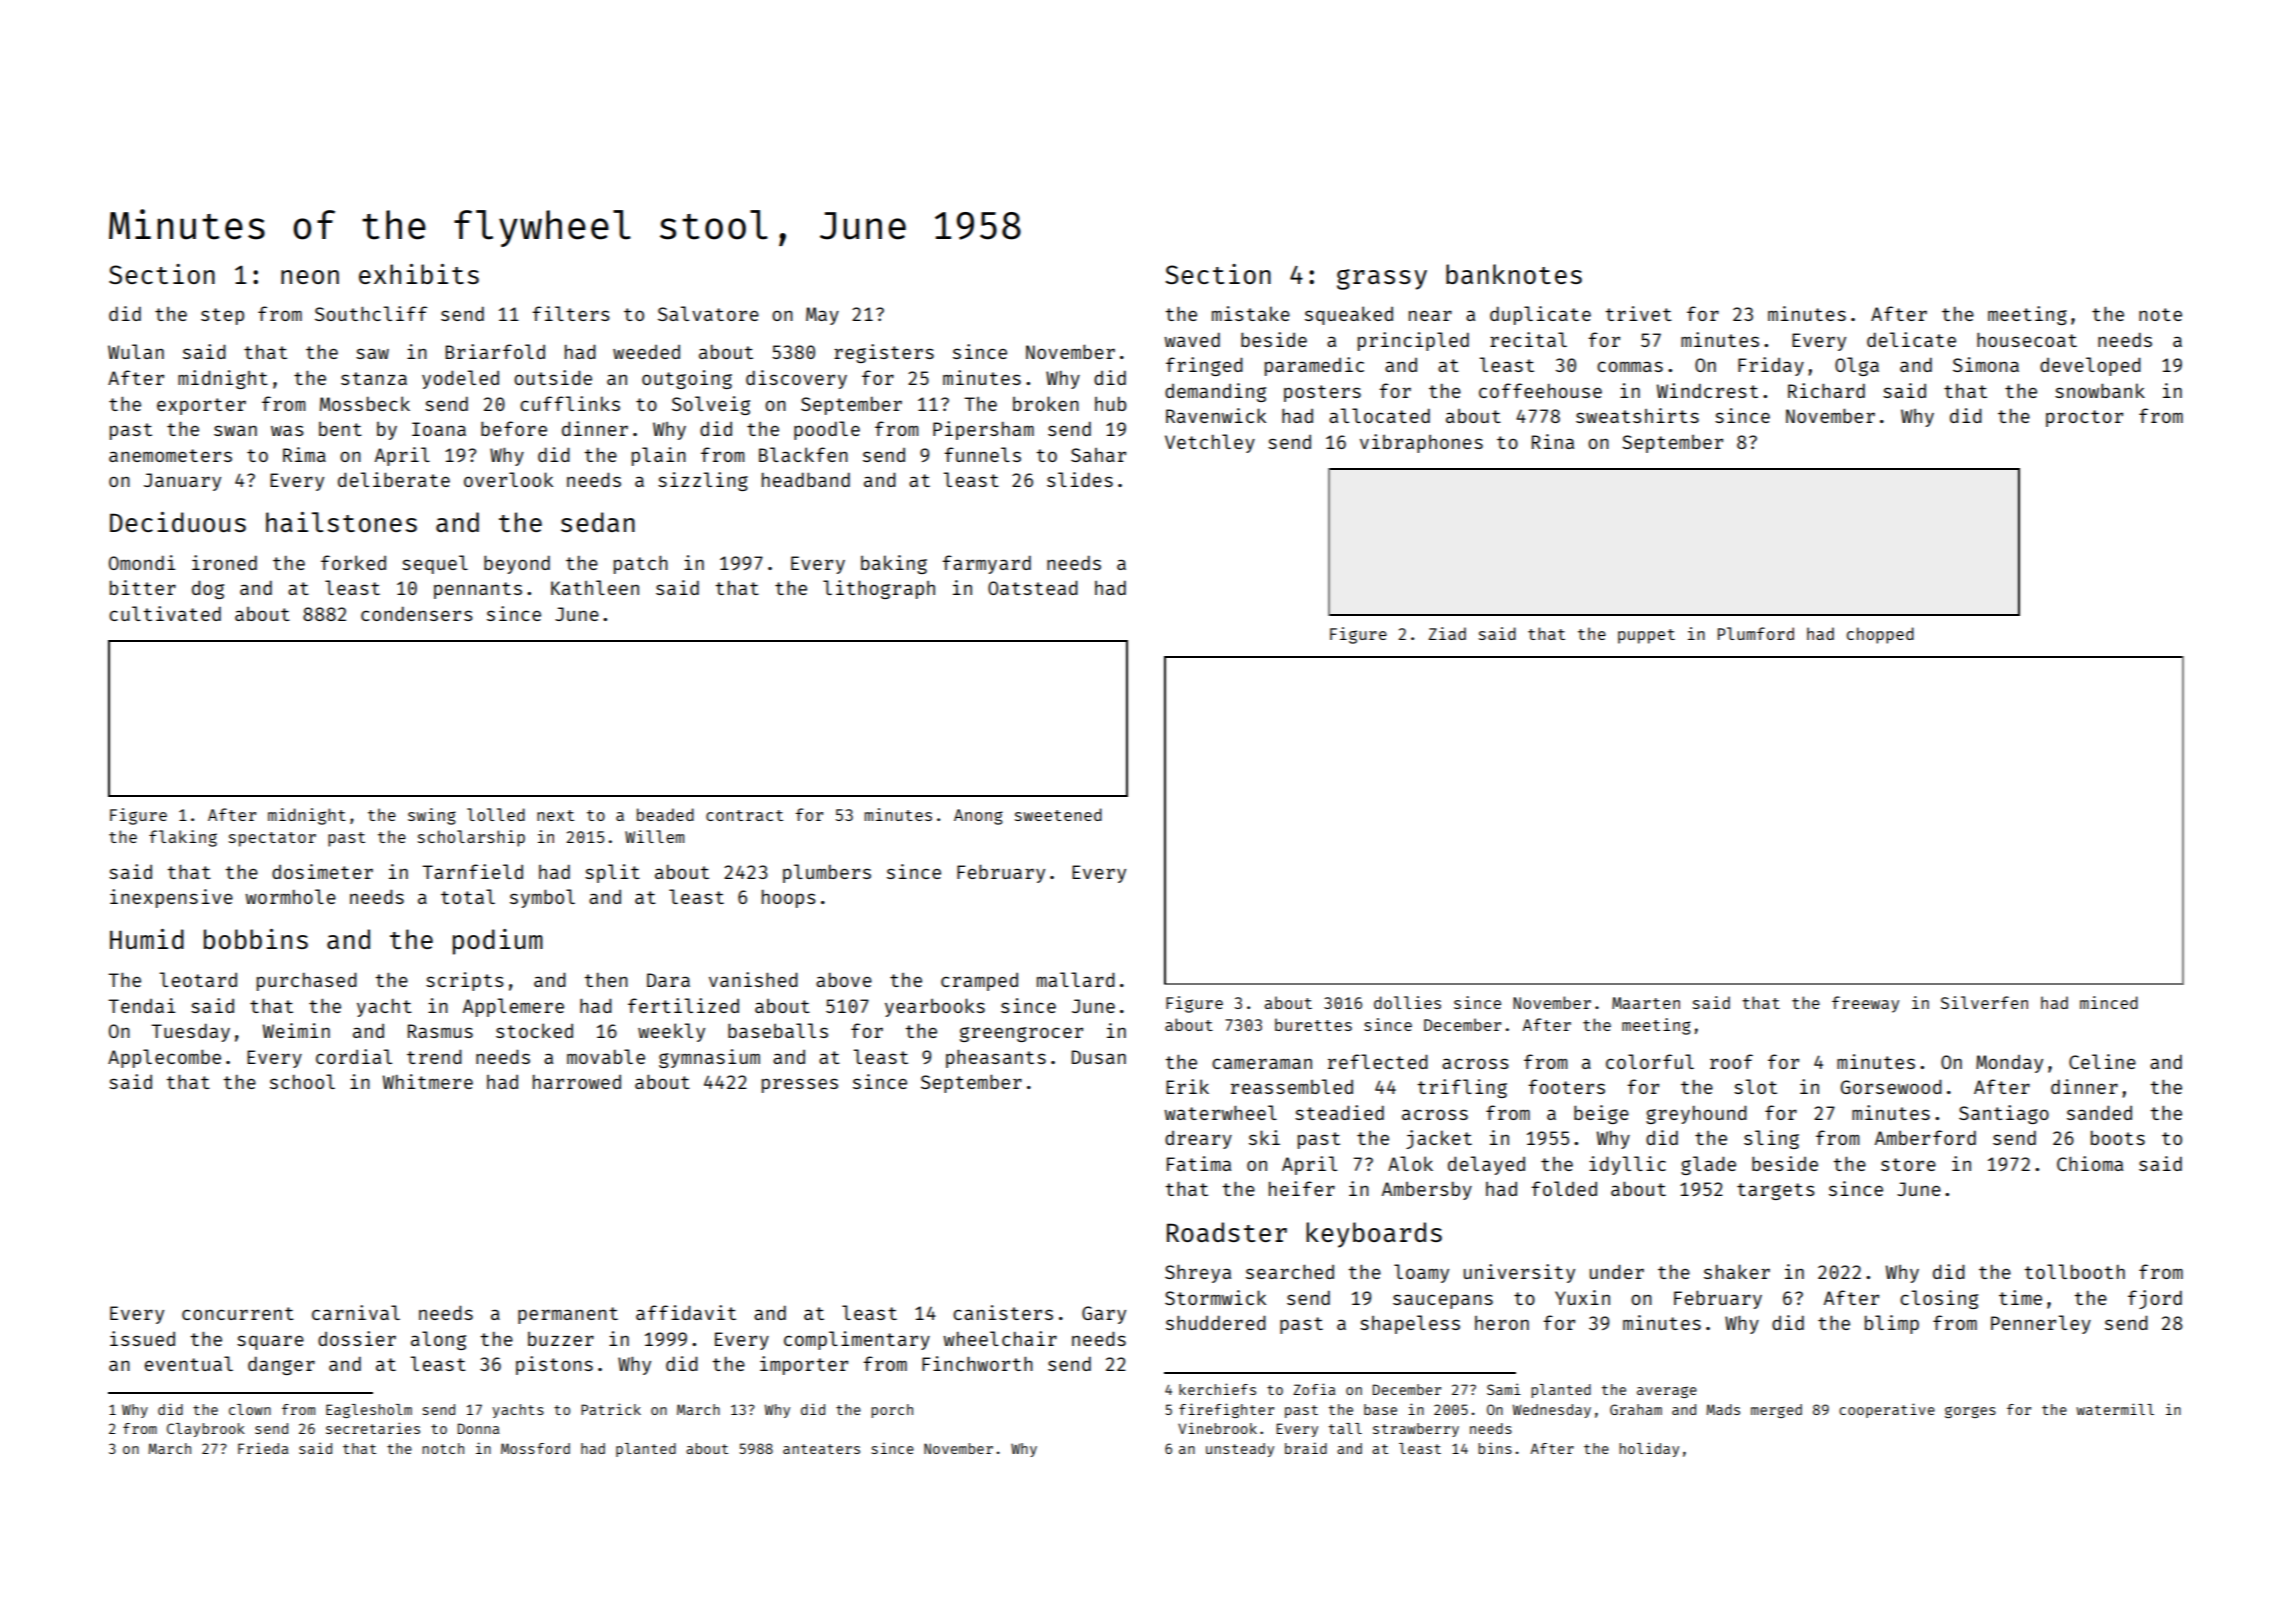 Image resolution: width=2292 pixels, height=1620 pixels. What do you see at coordinates (827, 873) in the screenshot?
I see `plumbers` at bounding box center [827, 873].
